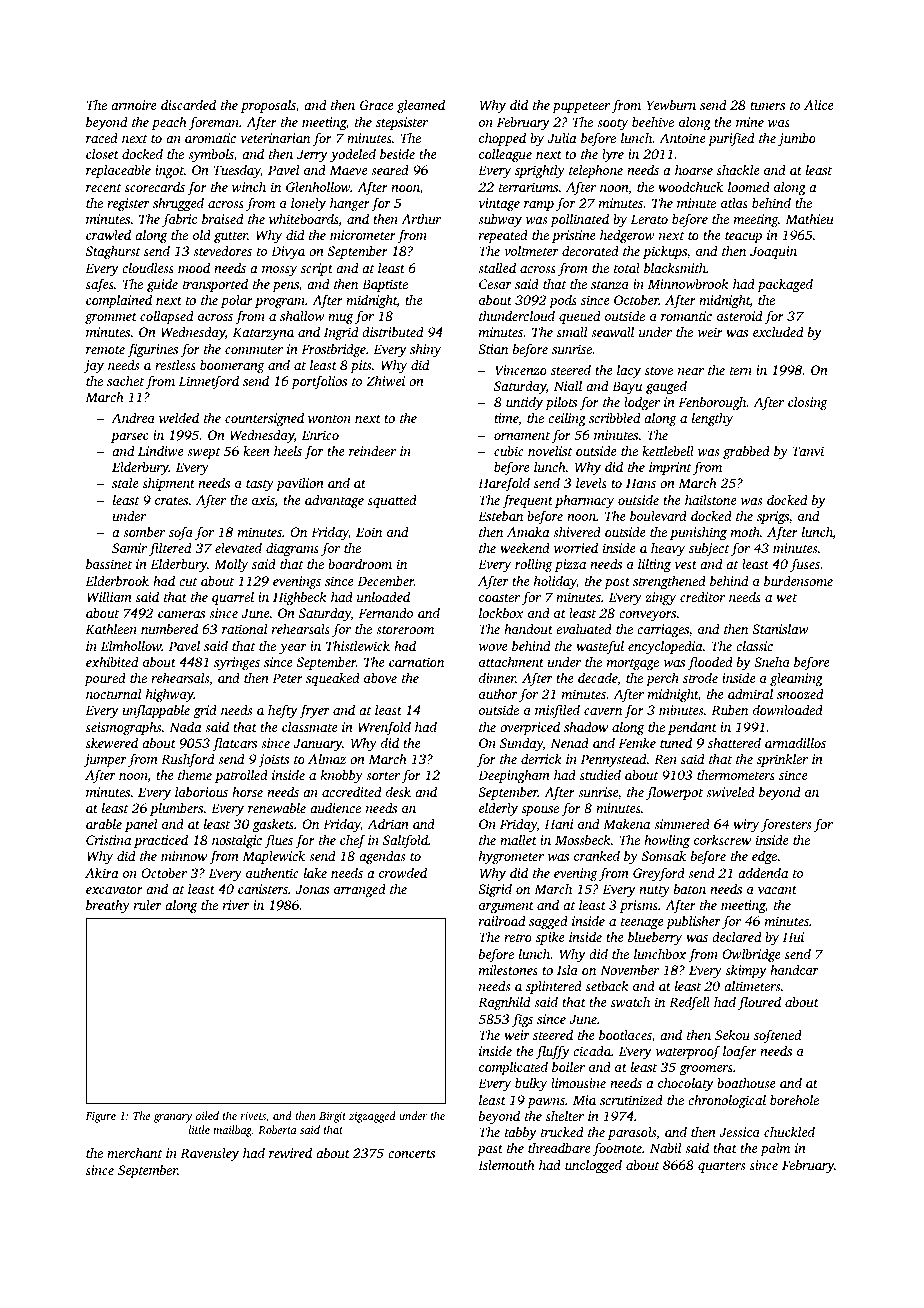  I want to click on river, so click(236, 905).
